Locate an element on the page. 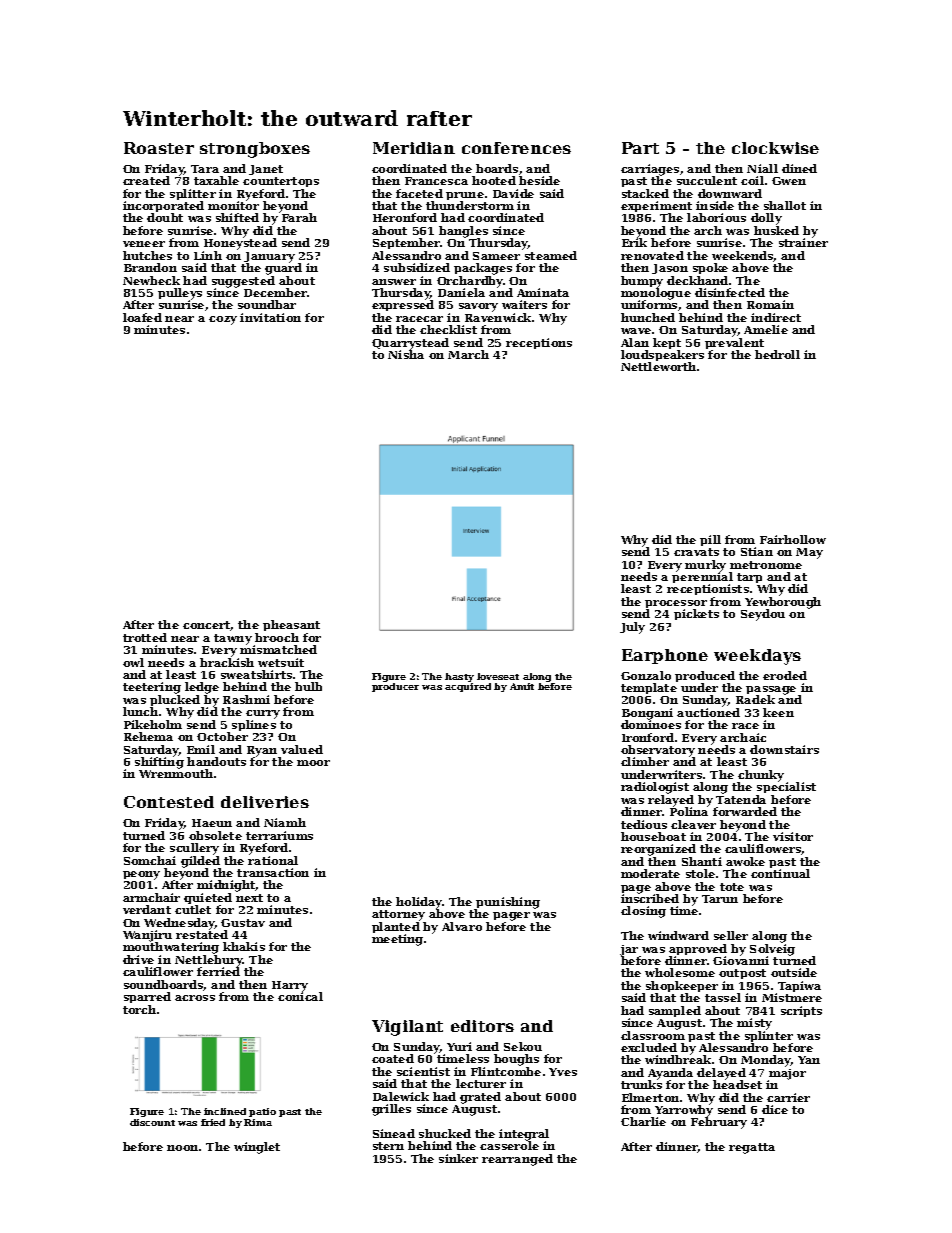 This document has width=952, height=1233. pheasant is located at coordinates (291, 625).
